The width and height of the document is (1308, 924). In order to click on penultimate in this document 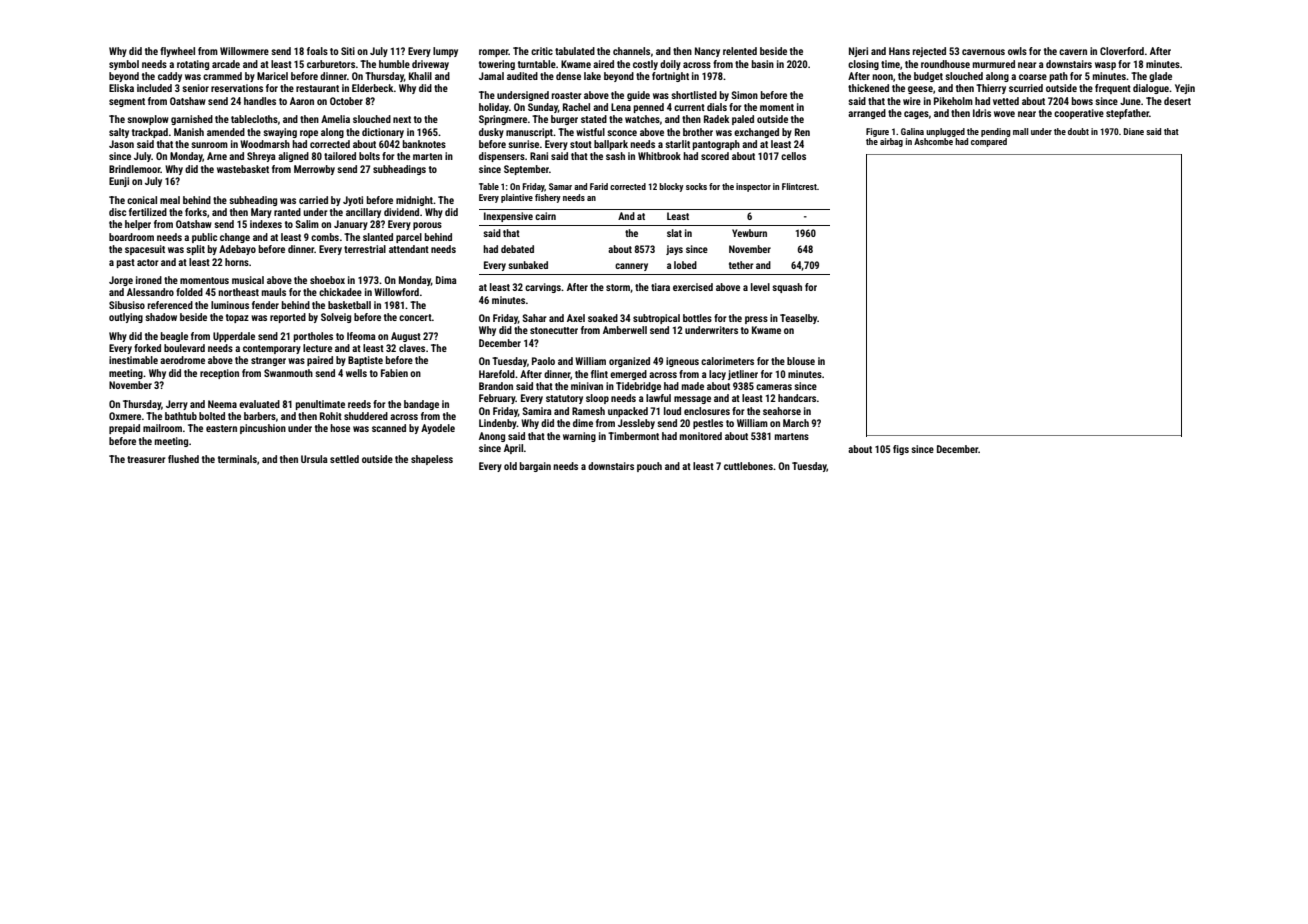, I will do `click(320, 405)`.
